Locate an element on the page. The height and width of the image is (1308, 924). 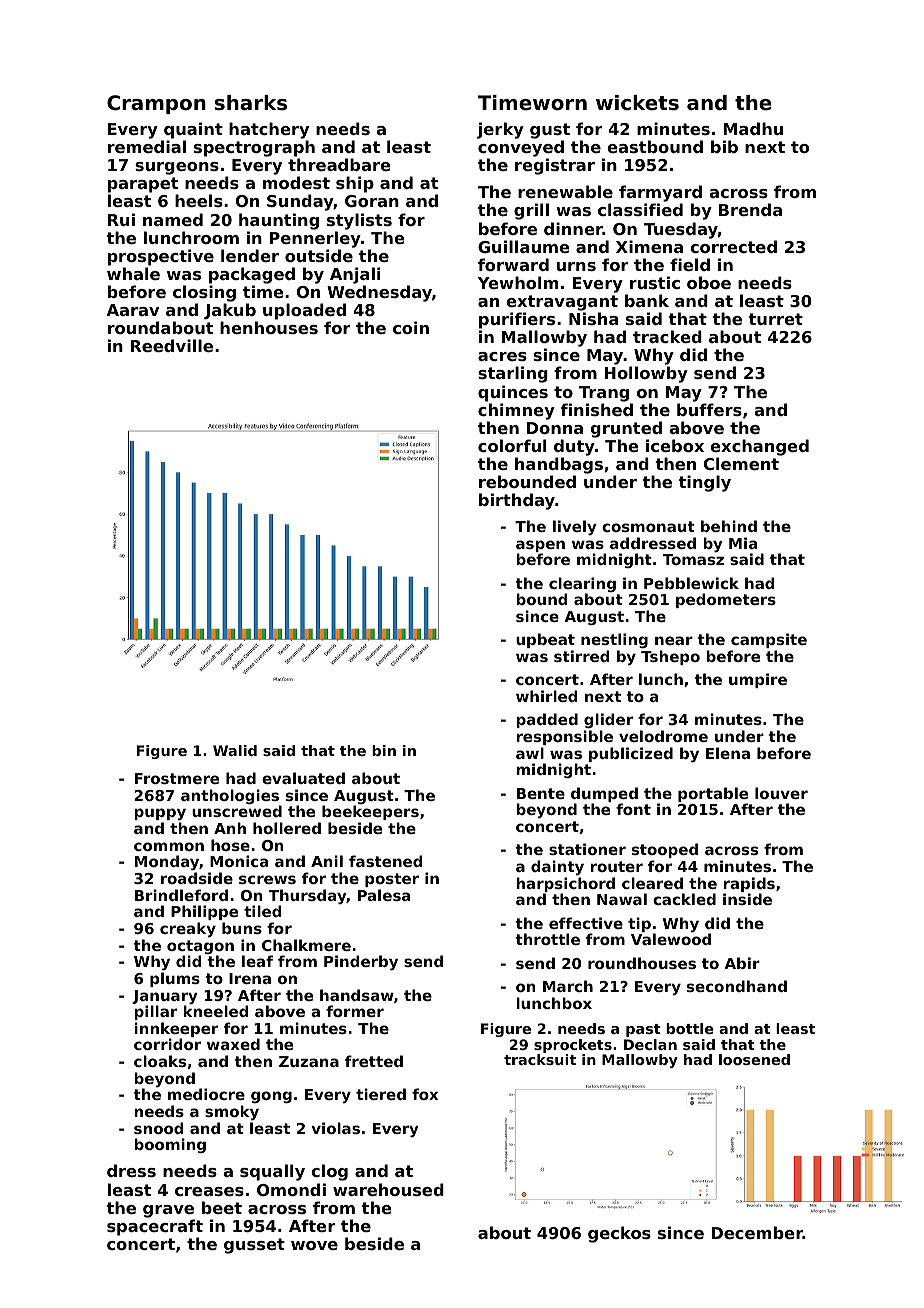
Valewood is located at coordinates (671, 939).
